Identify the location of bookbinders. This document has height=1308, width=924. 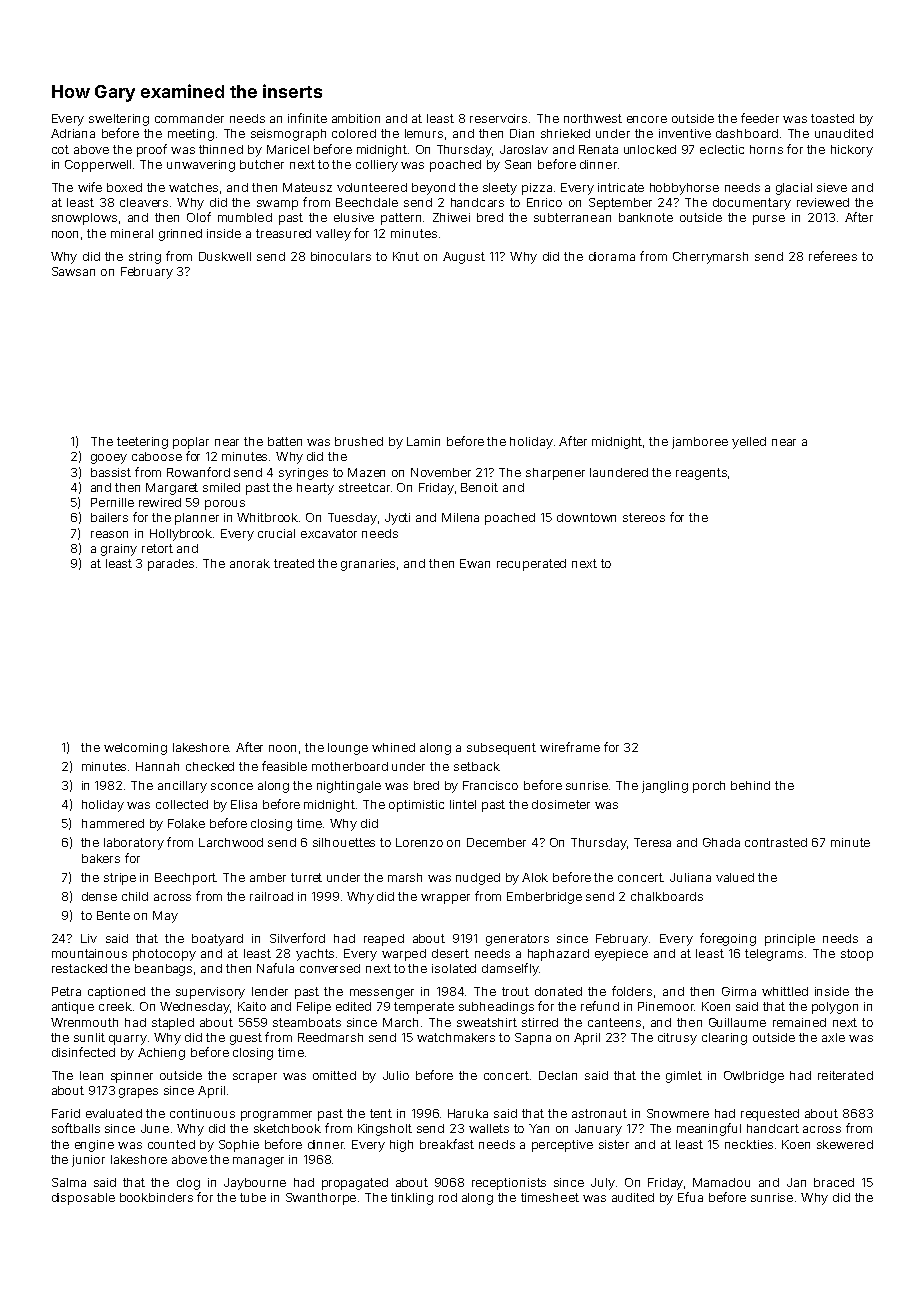
(156, 1197).
